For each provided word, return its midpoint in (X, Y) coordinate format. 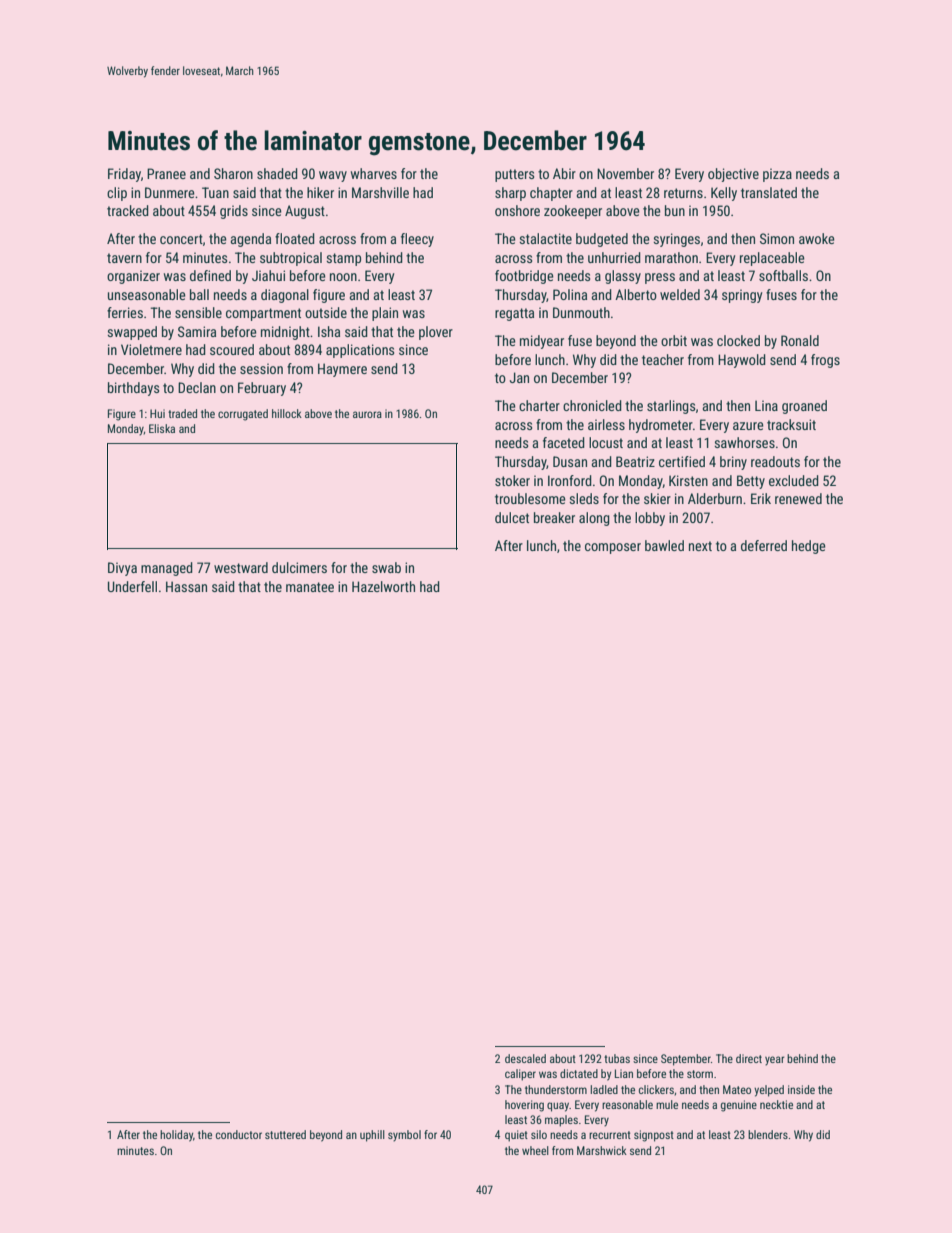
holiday (176, 1136)
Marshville (380, 192)
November (625, 173)
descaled (525, 1058)
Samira (197, 331)
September (686, 1060)
